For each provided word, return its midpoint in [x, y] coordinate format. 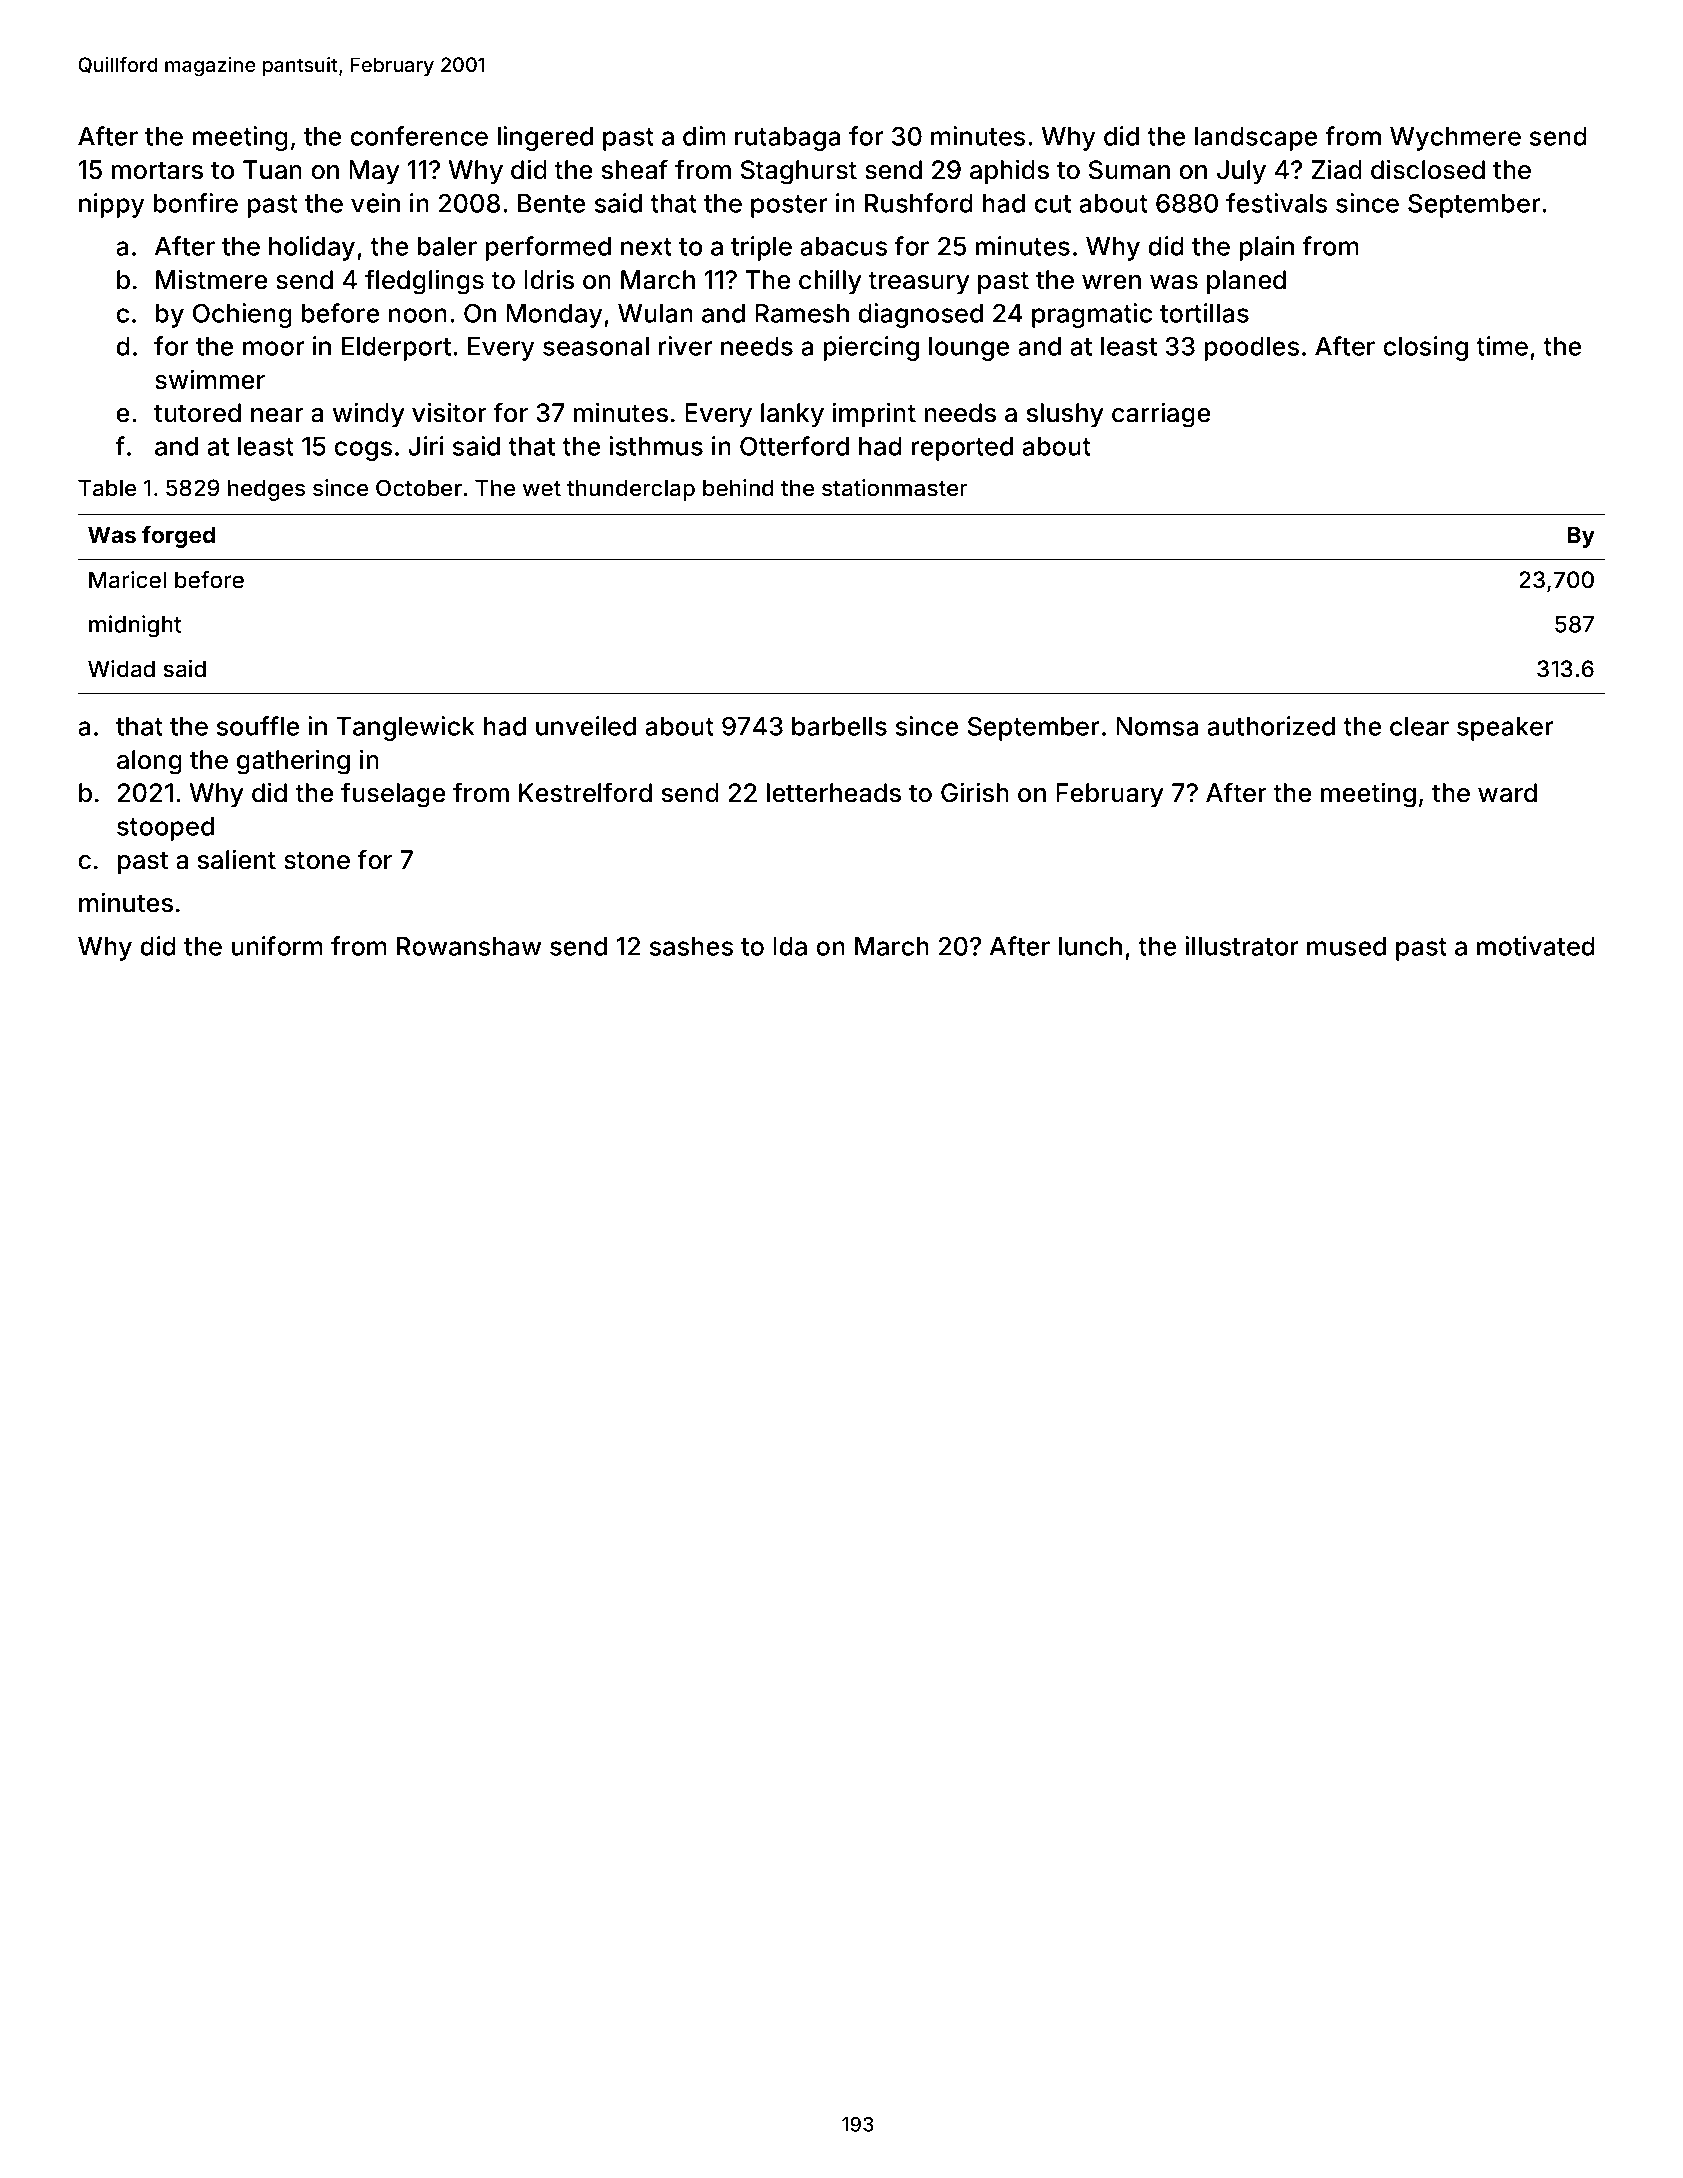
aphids [1009, 172]
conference [419, 136]
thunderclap [631, 490]
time [1502, 346]
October [419, 487]
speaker [1505, 729]
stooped [165, 829]
